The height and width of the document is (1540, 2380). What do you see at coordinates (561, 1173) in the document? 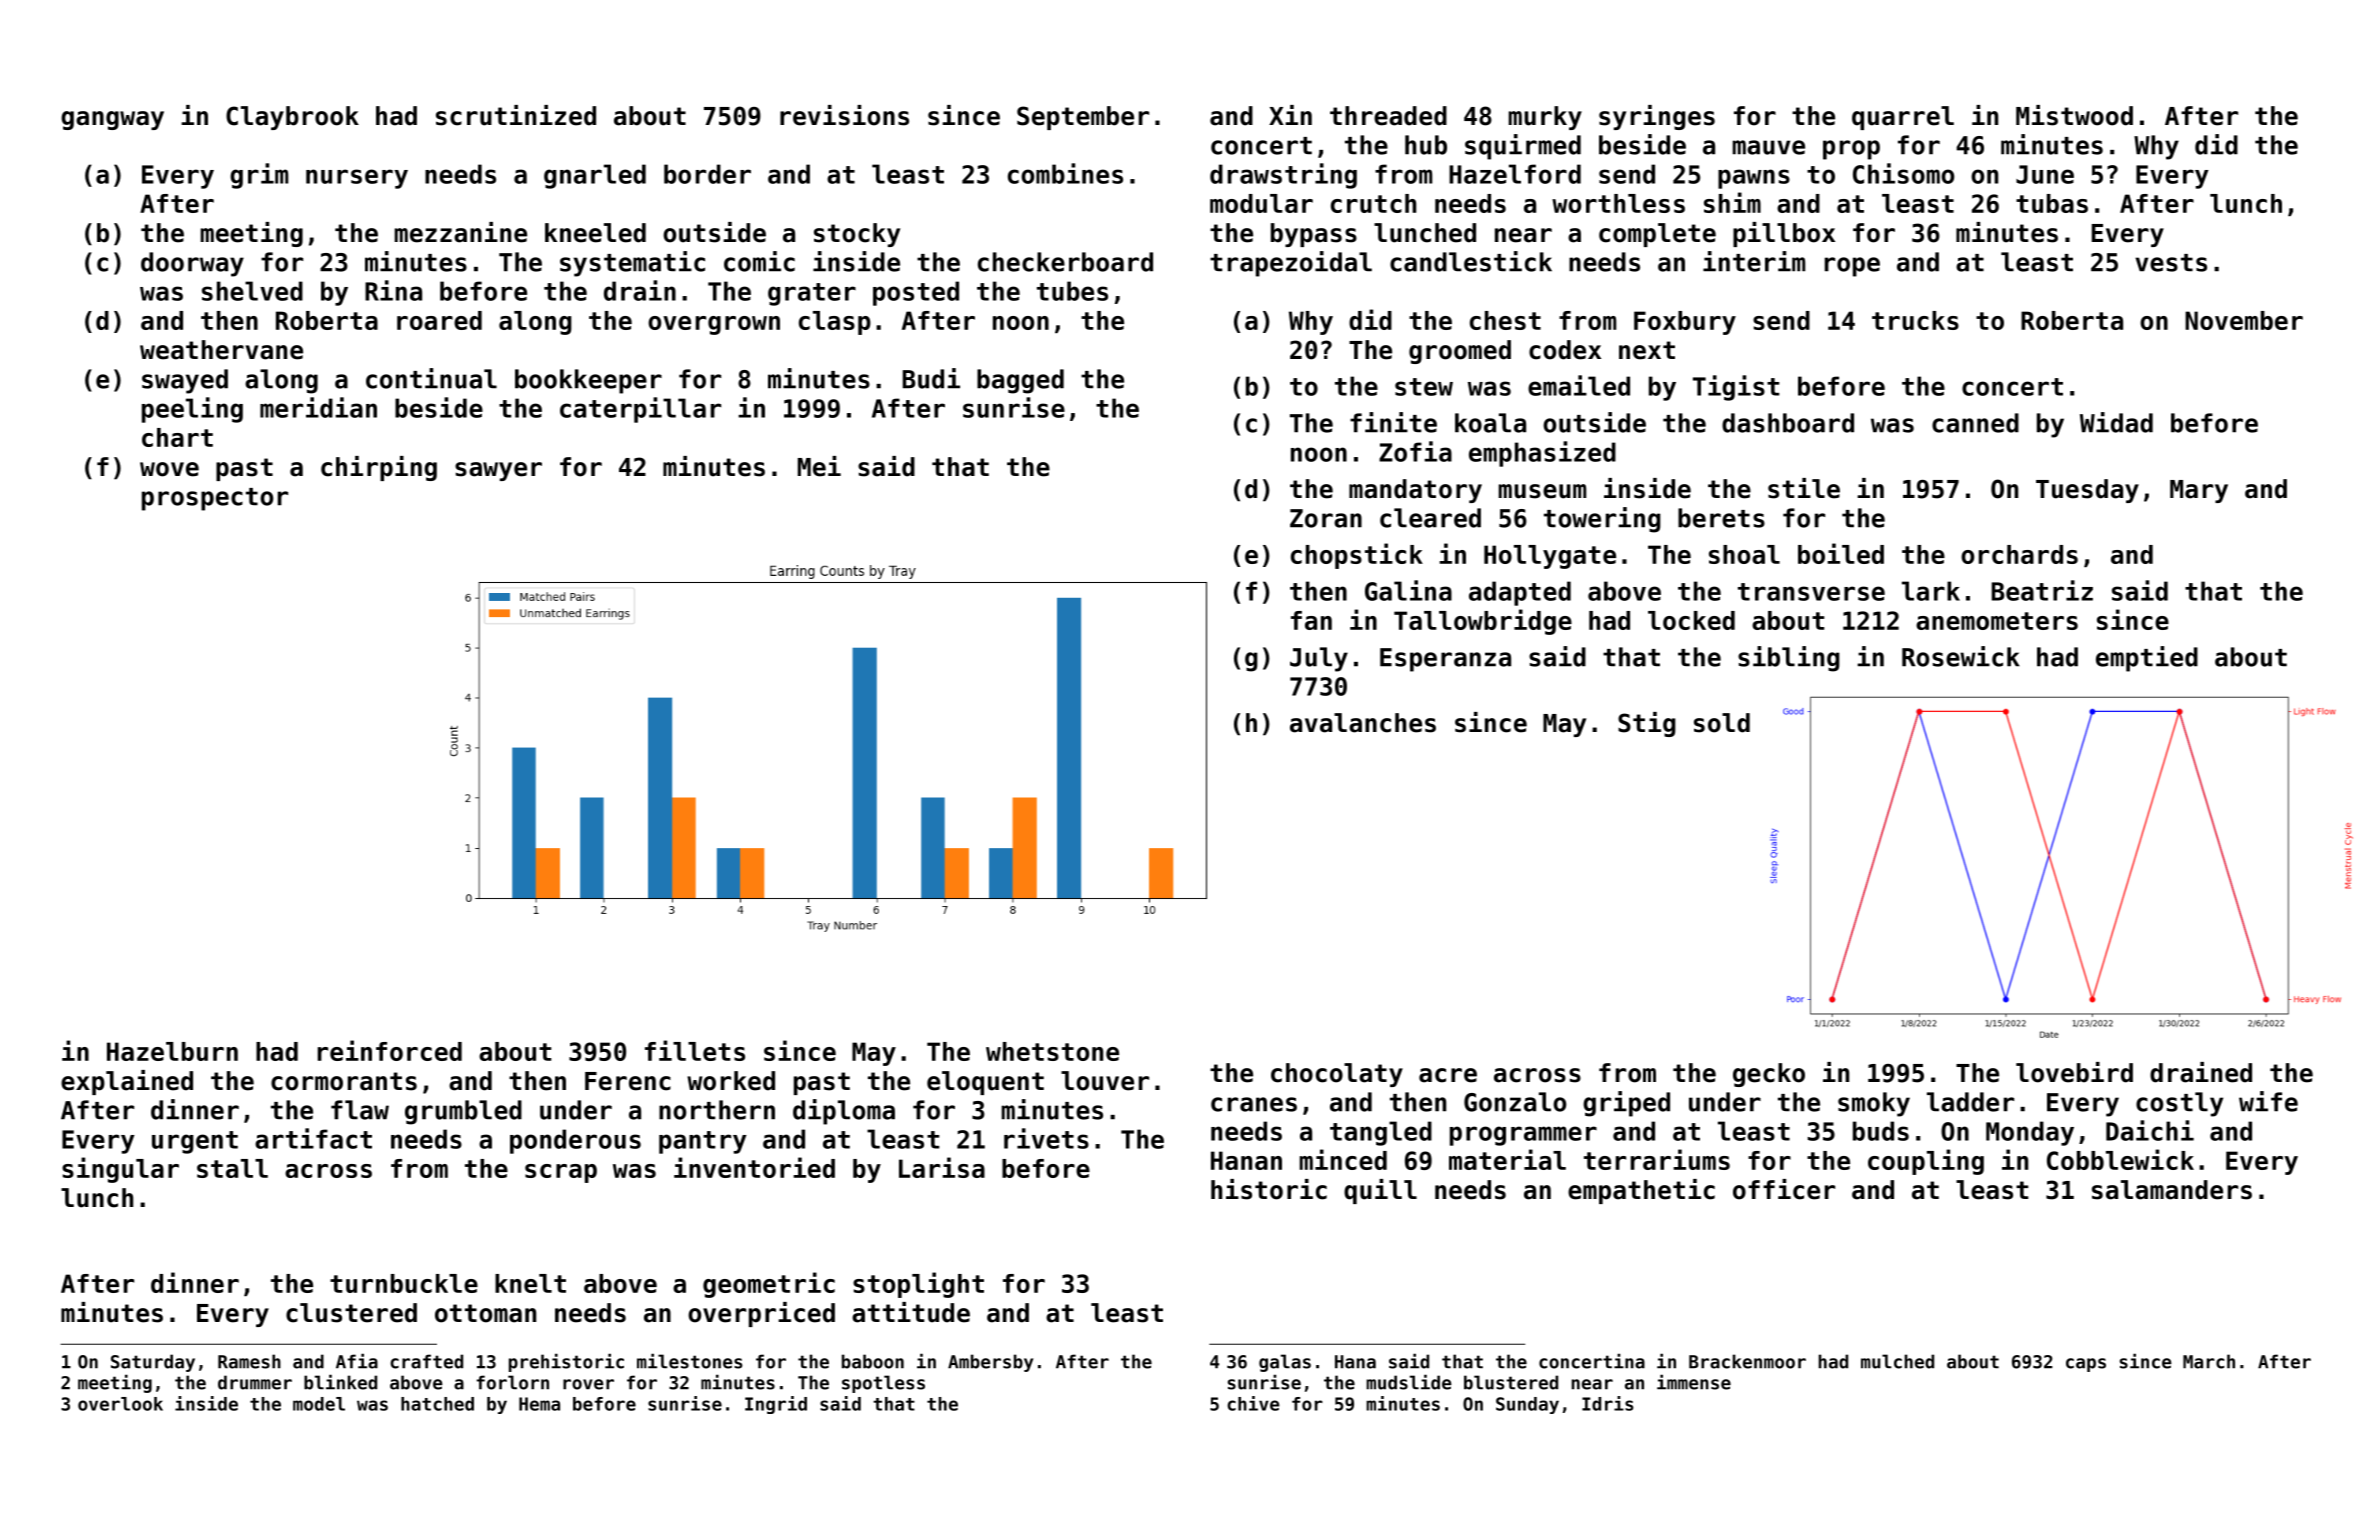
I see `scrap` at bounding box center [561, 1173].
